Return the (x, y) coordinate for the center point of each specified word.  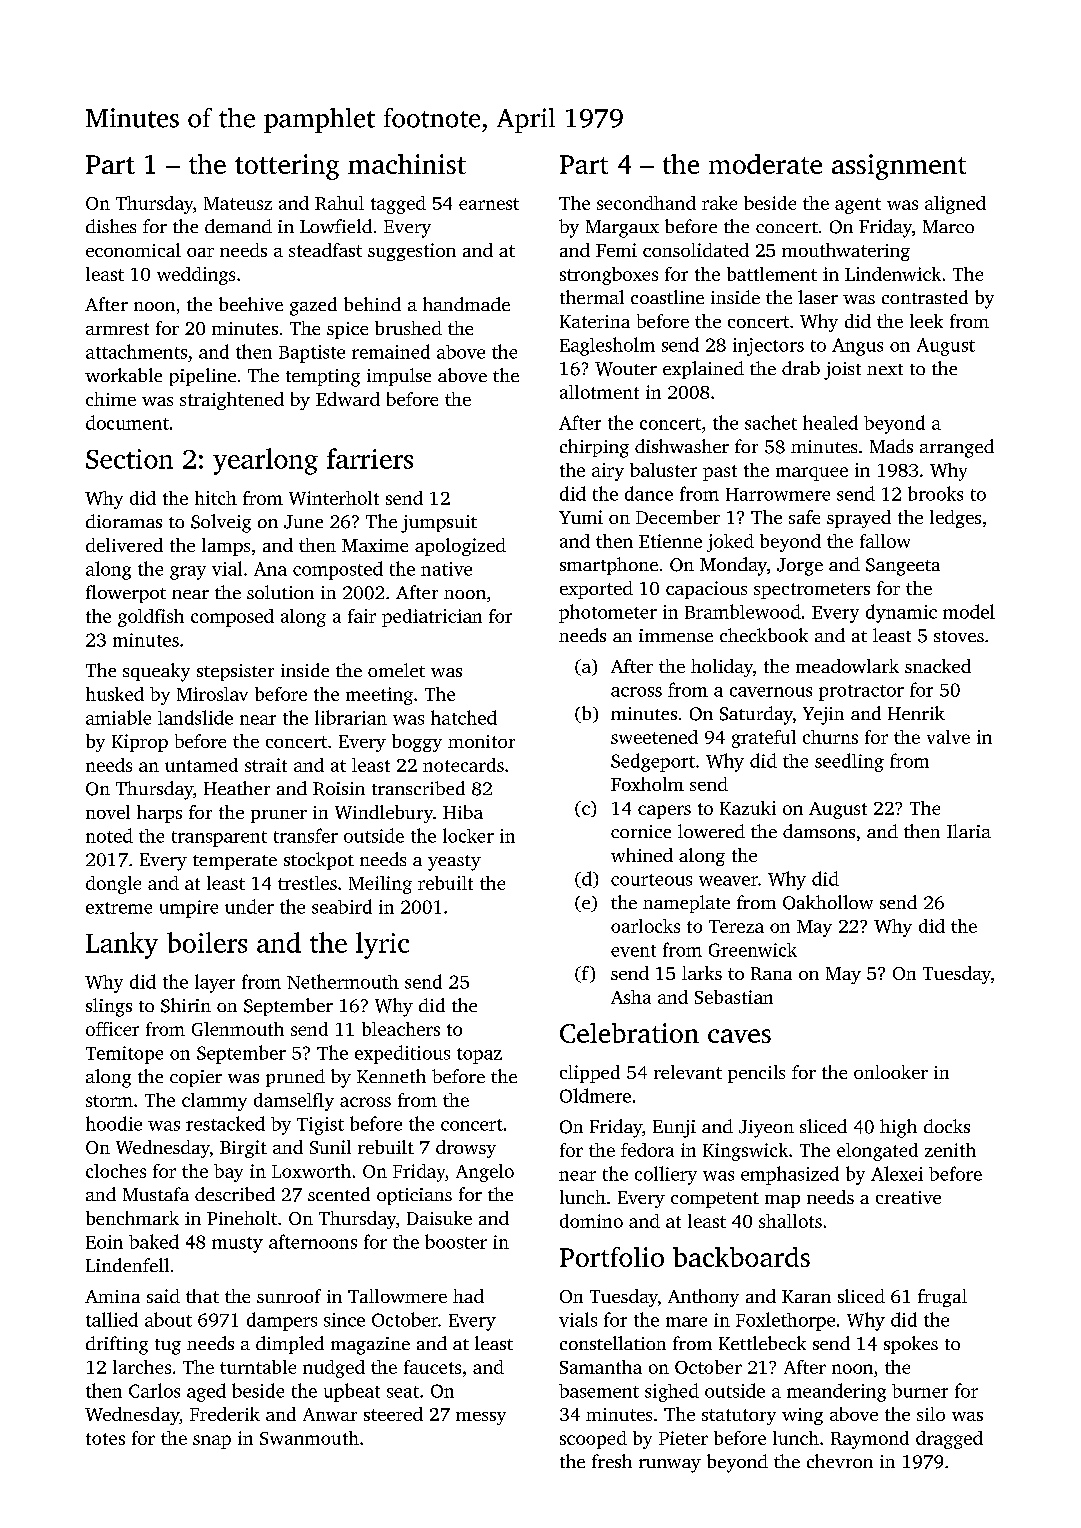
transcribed (418, 788)
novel (108, 812)
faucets (432, 1367)
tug (168, 1347)
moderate (765, 164)
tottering (287, 167)
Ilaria (969, 831)
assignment (899, 167)
